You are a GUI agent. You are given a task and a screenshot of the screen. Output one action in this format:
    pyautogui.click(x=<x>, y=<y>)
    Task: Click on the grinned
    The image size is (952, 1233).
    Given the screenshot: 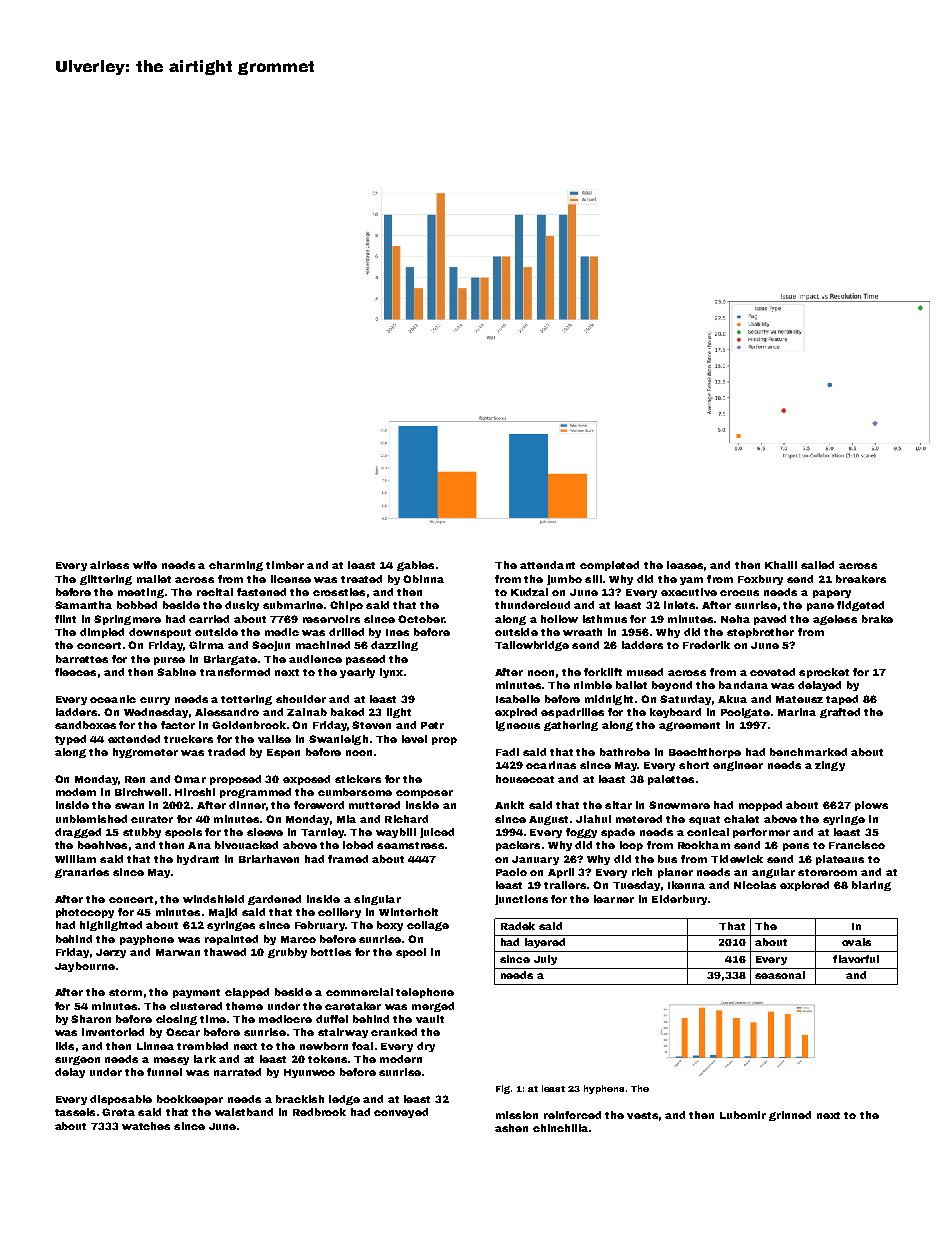 What is the action you would take?
    pyautogui.click(x=790, y=1116)
